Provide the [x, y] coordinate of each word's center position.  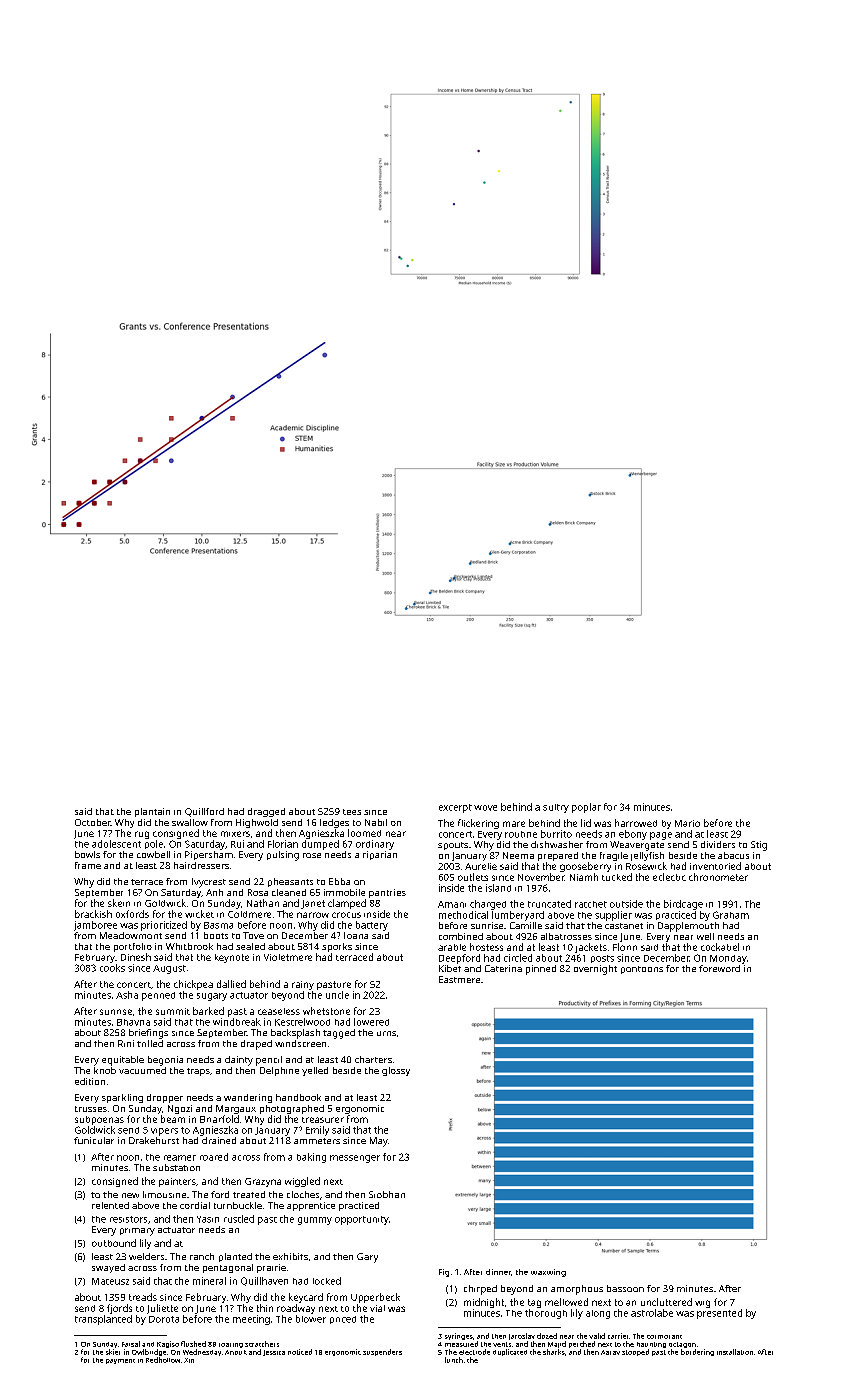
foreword [719, 968]
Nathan [263, 903]
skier [113, 1352]
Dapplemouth [688, 927]
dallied [231, 984]
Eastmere [459, 979]
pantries [387, 893]
